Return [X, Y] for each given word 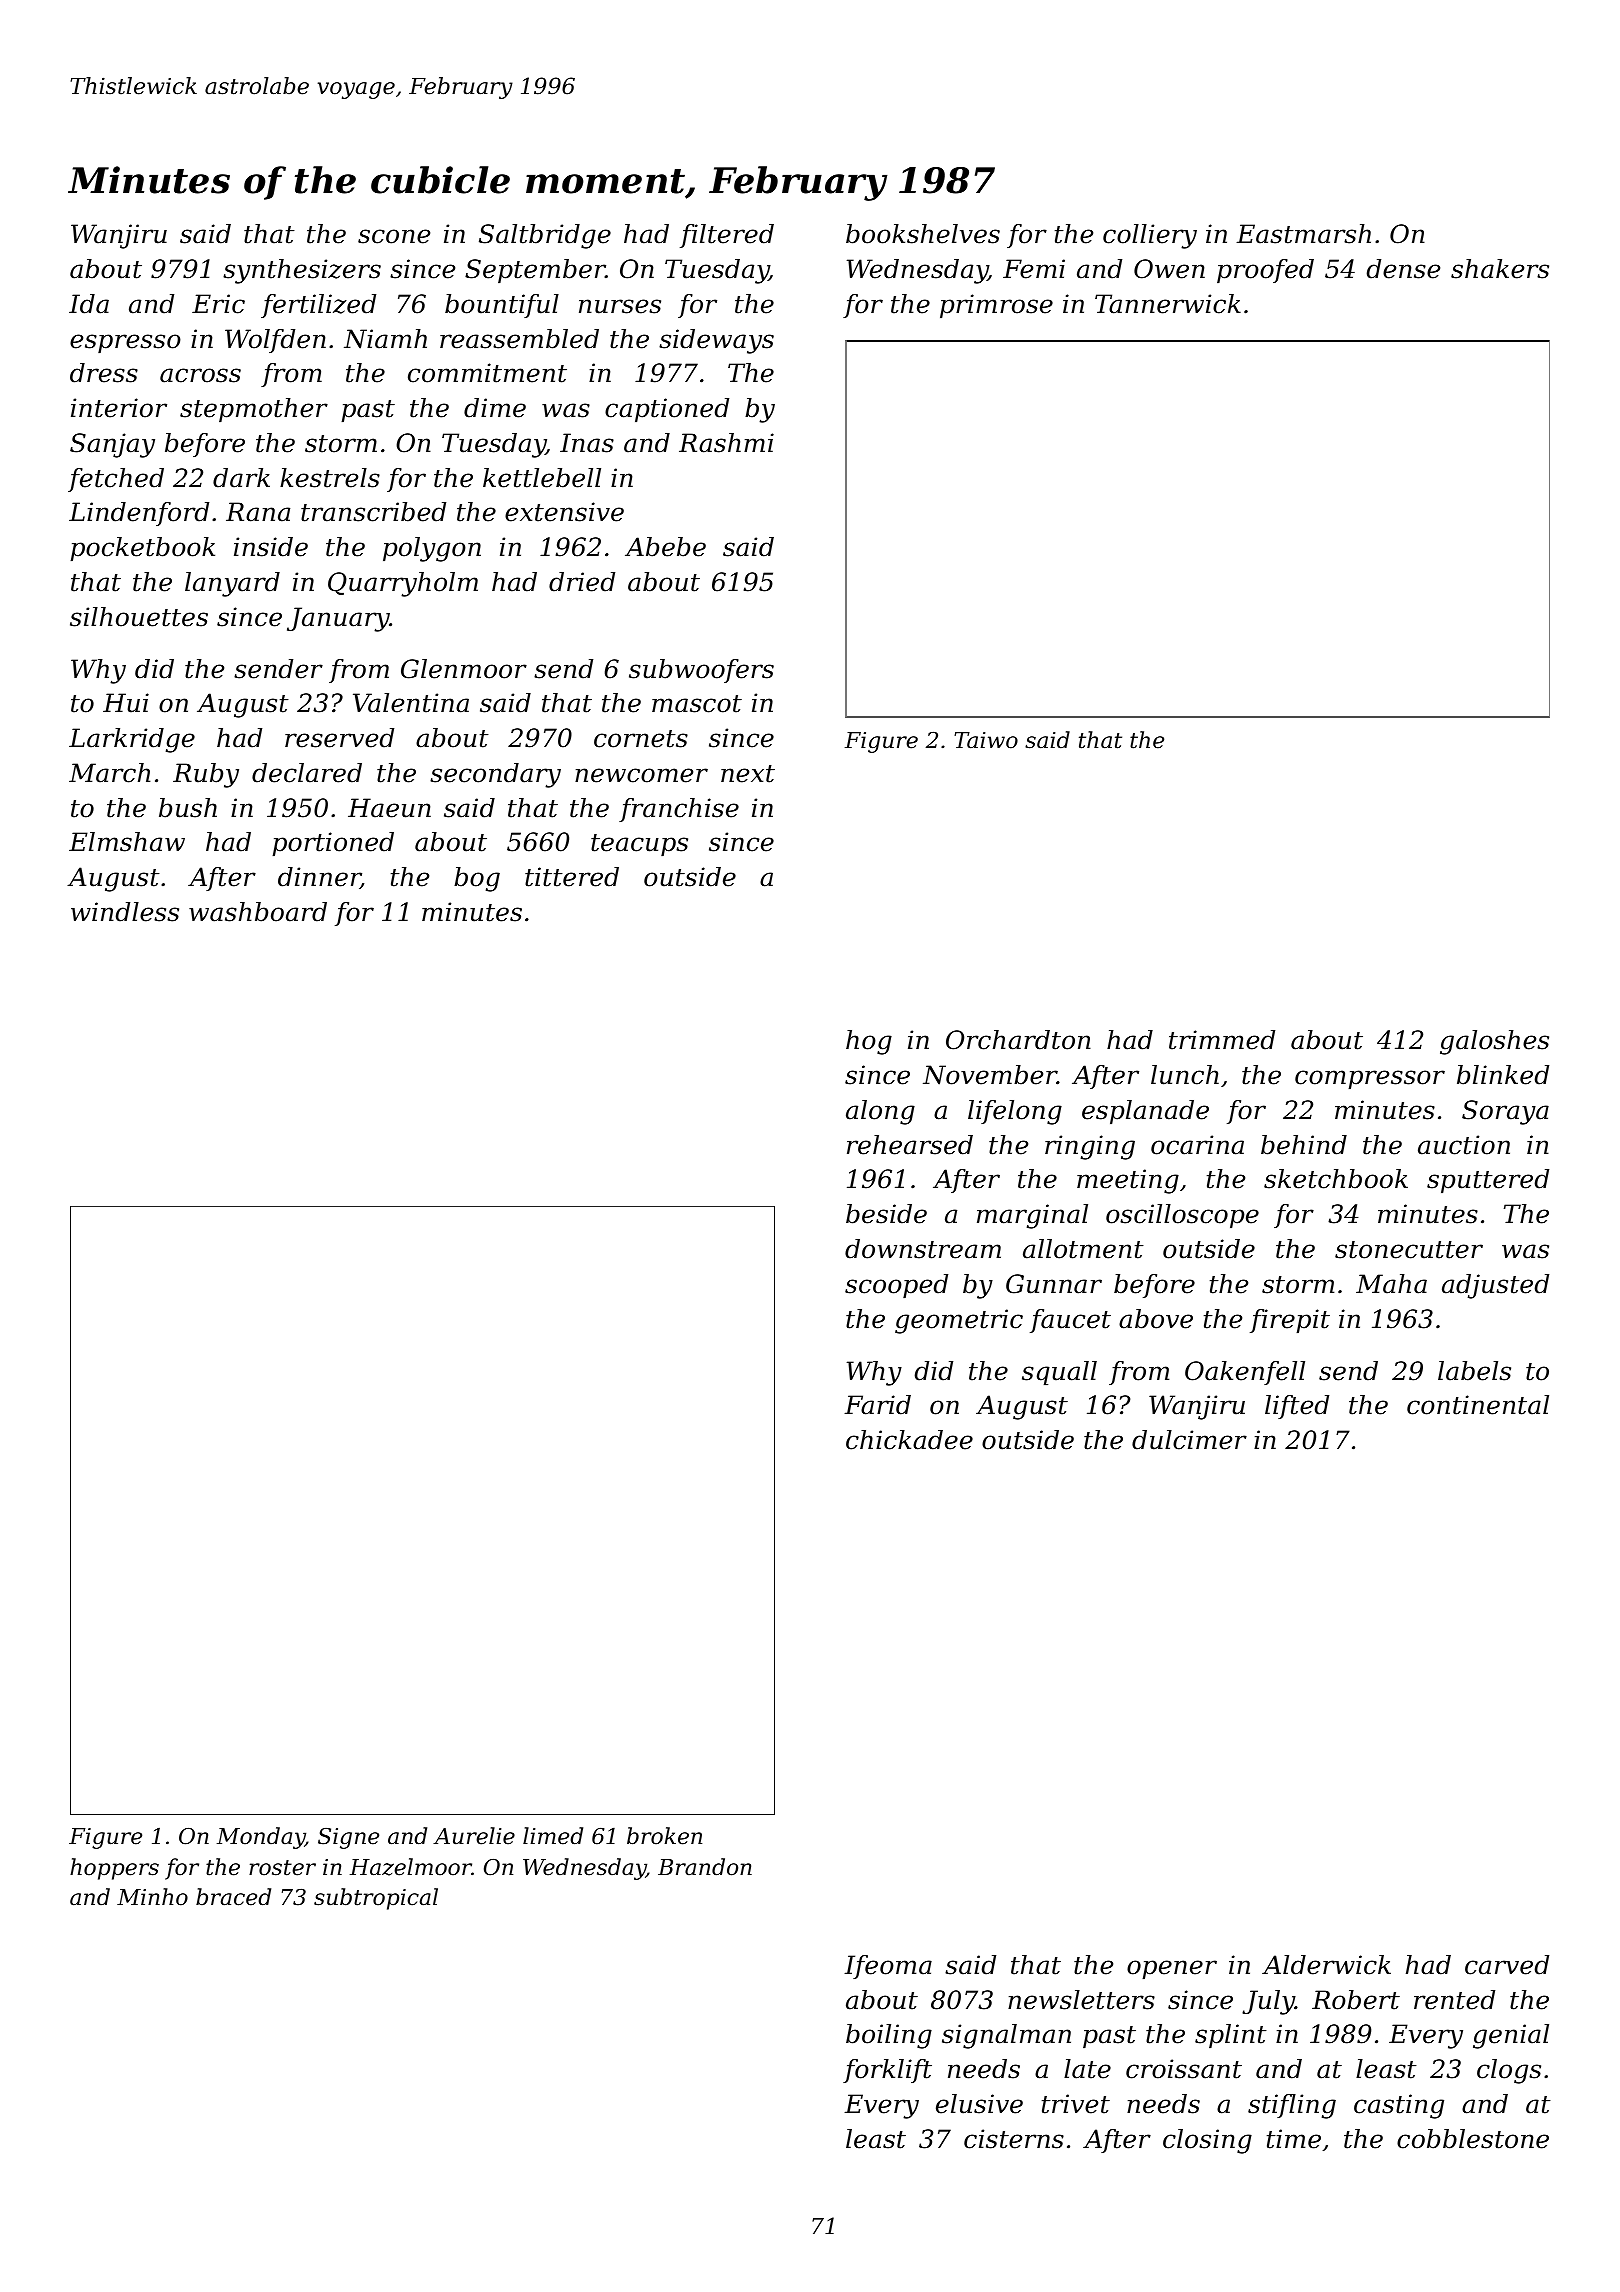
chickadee [909, 1440]
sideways [716, 341]
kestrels [330, 478]
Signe [348, 1838]
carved [1507, 1965]
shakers [1500, 269]
